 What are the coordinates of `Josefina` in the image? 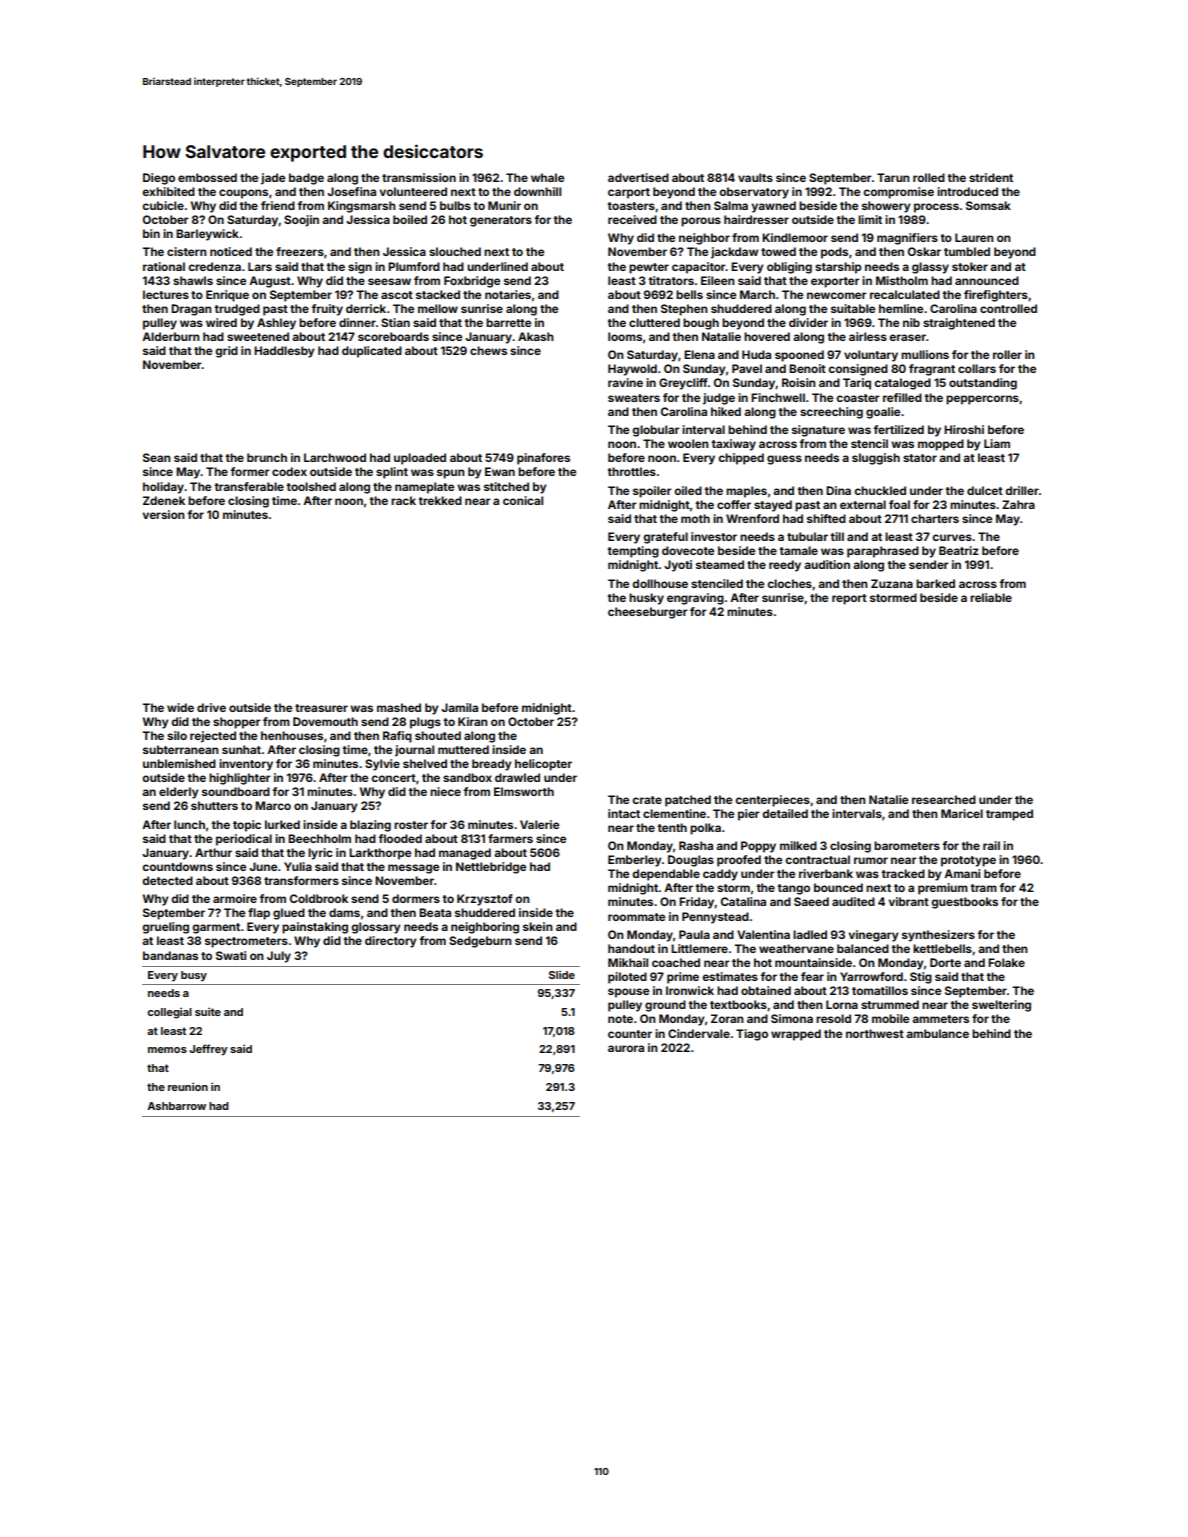 It's located at (351, 191).
